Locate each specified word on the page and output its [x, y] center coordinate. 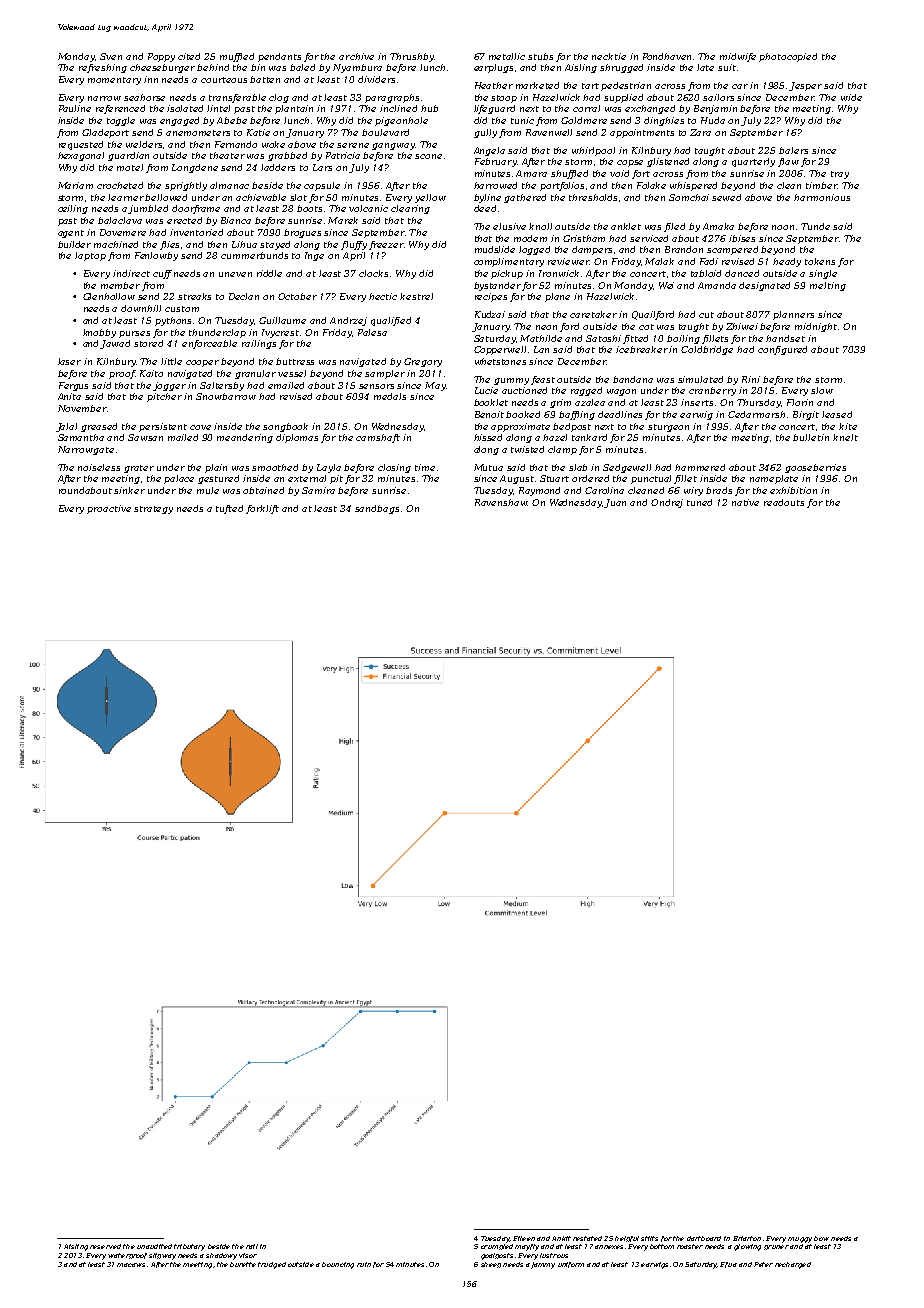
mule [208, 490]
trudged [272, 1265]
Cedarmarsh [756, 414]
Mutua [488, 467]
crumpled [497, 1247]
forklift [262, 509]
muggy [800, 1240]
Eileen [524, 1238]
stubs [540, 56]
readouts [784, 502]
